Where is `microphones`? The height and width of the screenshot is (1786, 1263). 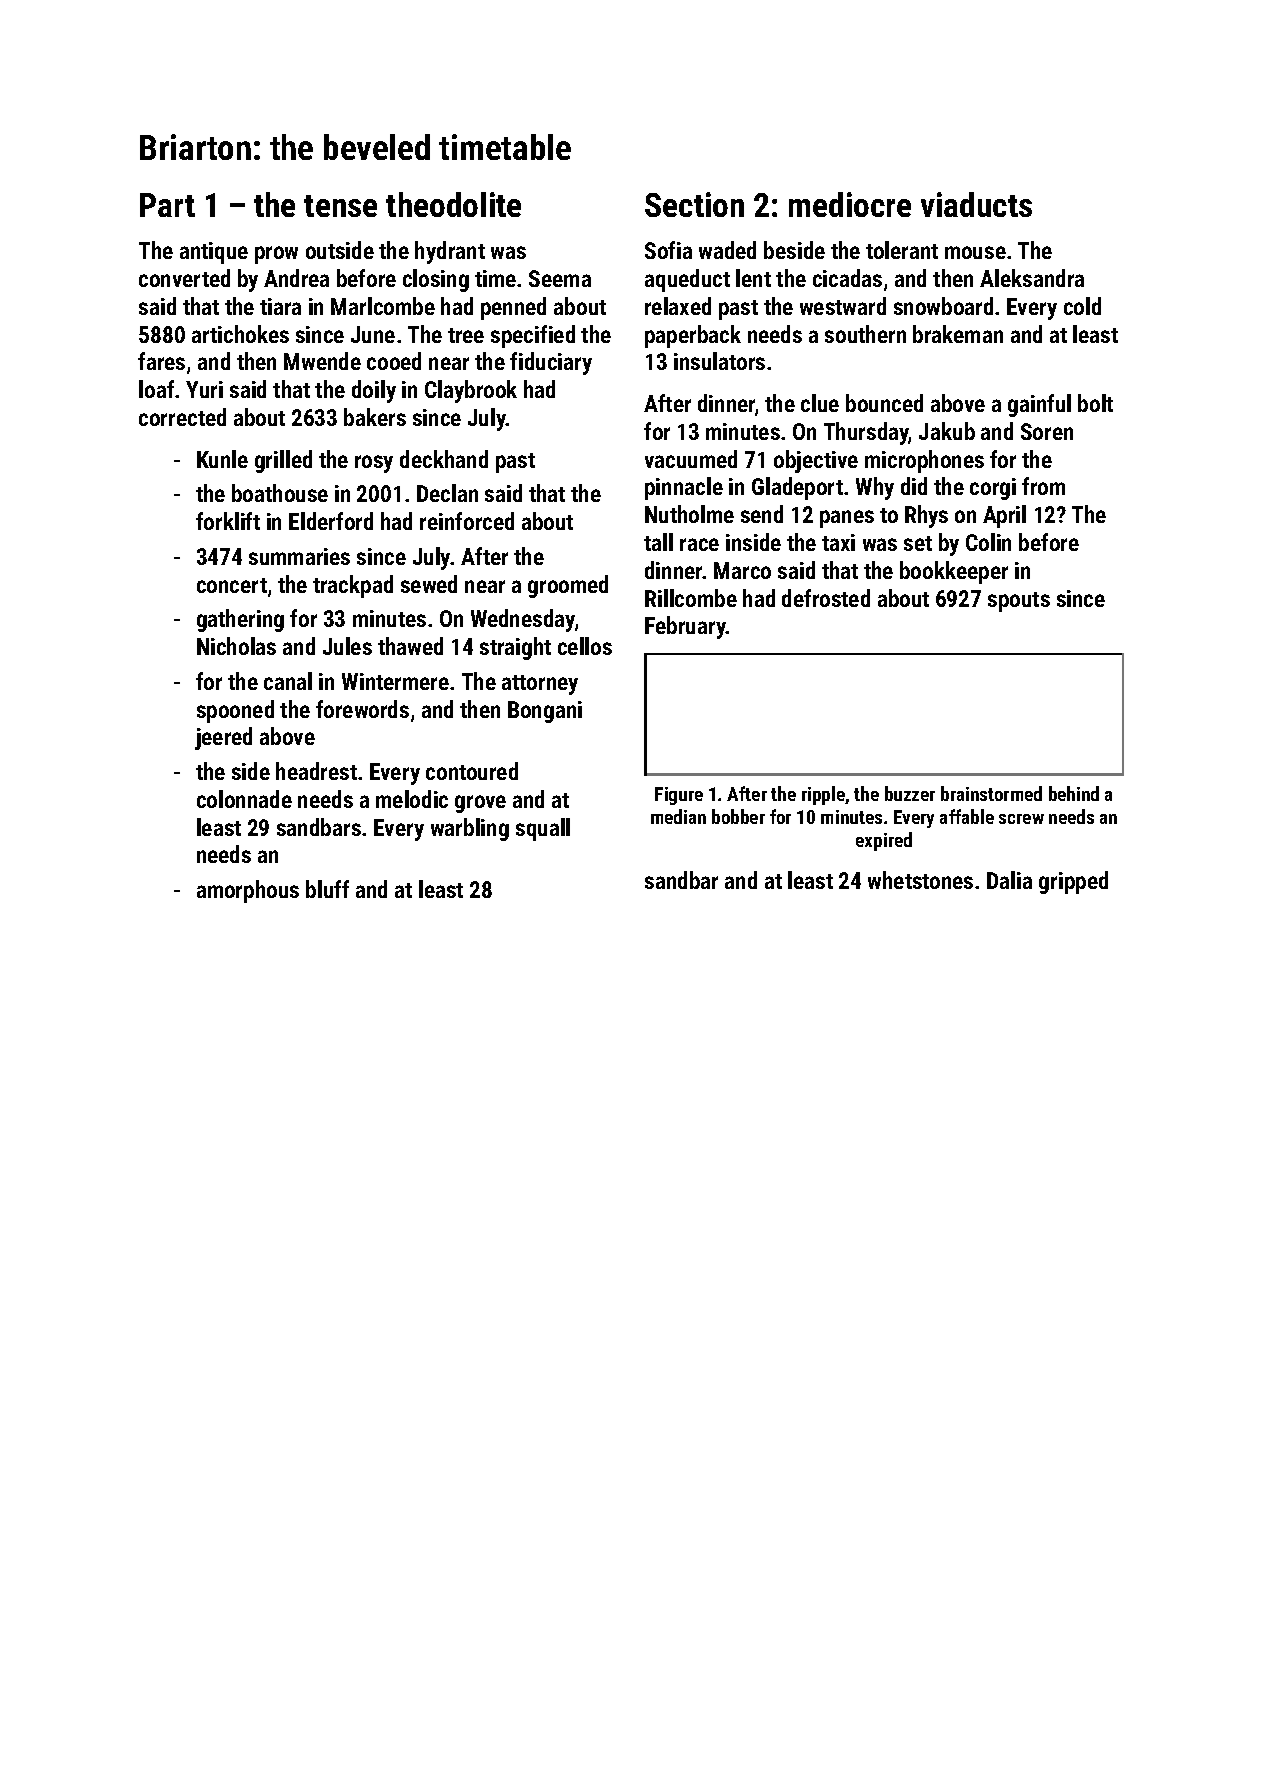 microphones is located at coordinates (924, 461).
